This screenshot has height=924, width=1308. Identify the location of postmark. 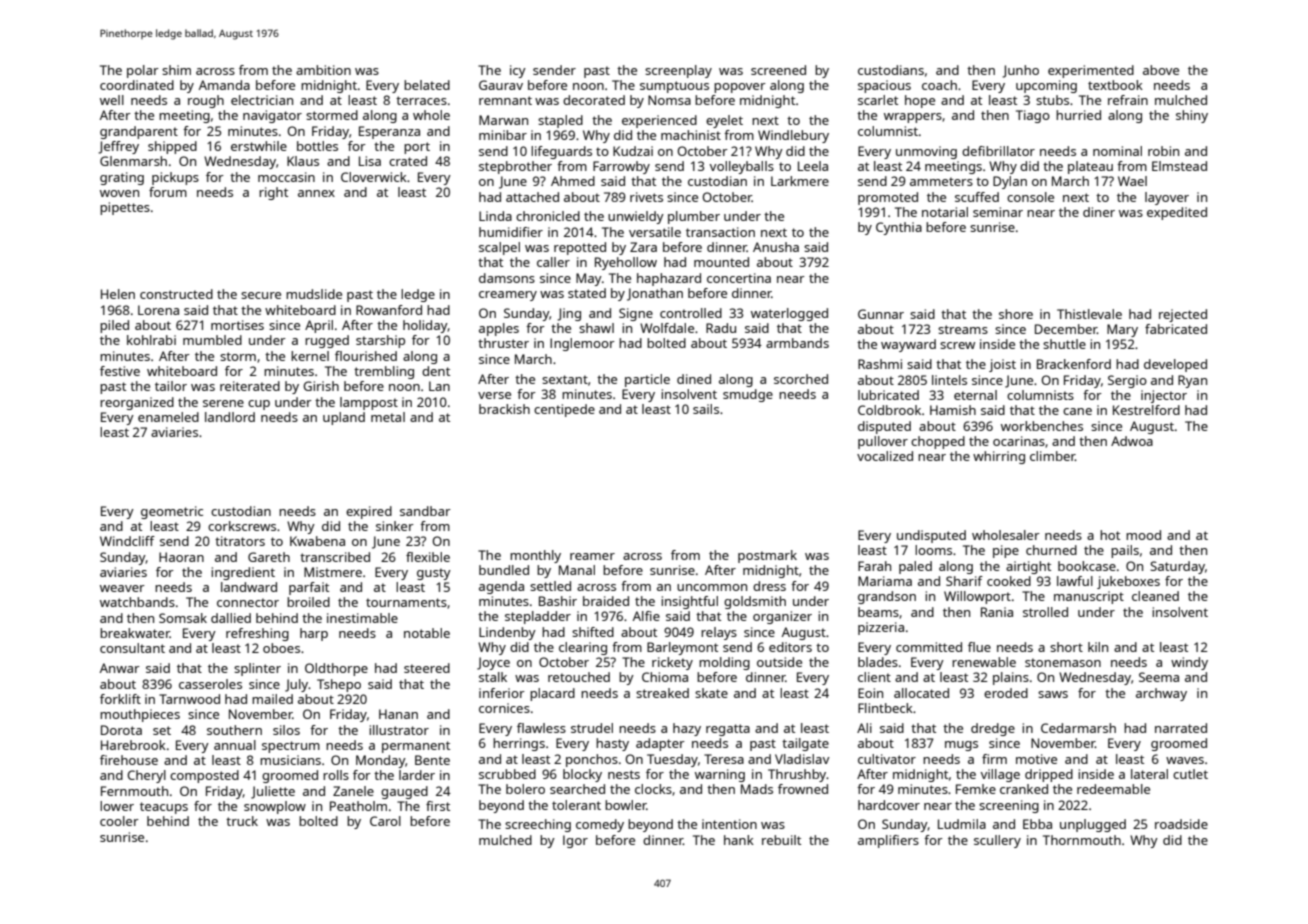
(767, 556).
